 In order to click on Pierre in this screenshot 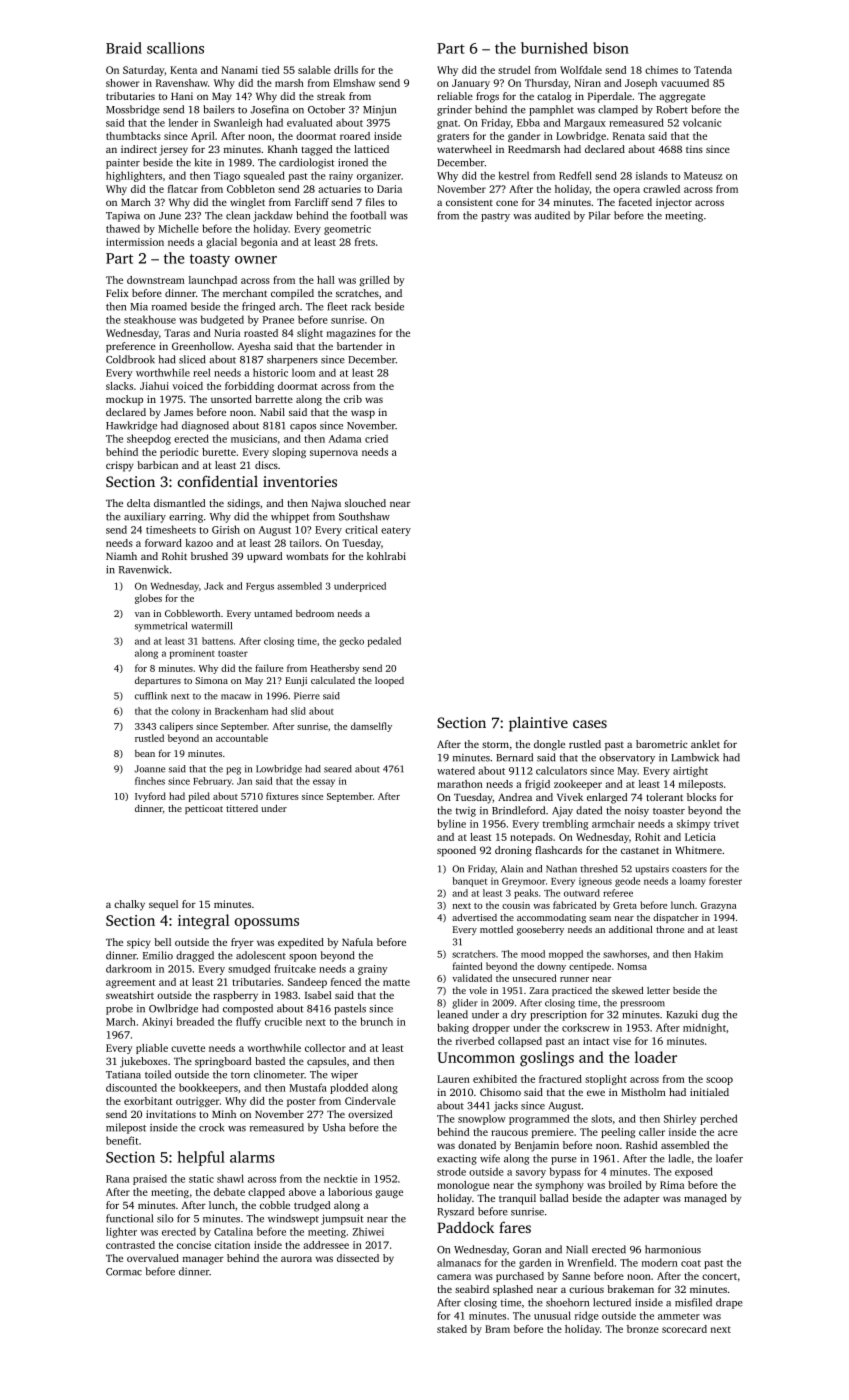, I will do `click(307, 696)`.
